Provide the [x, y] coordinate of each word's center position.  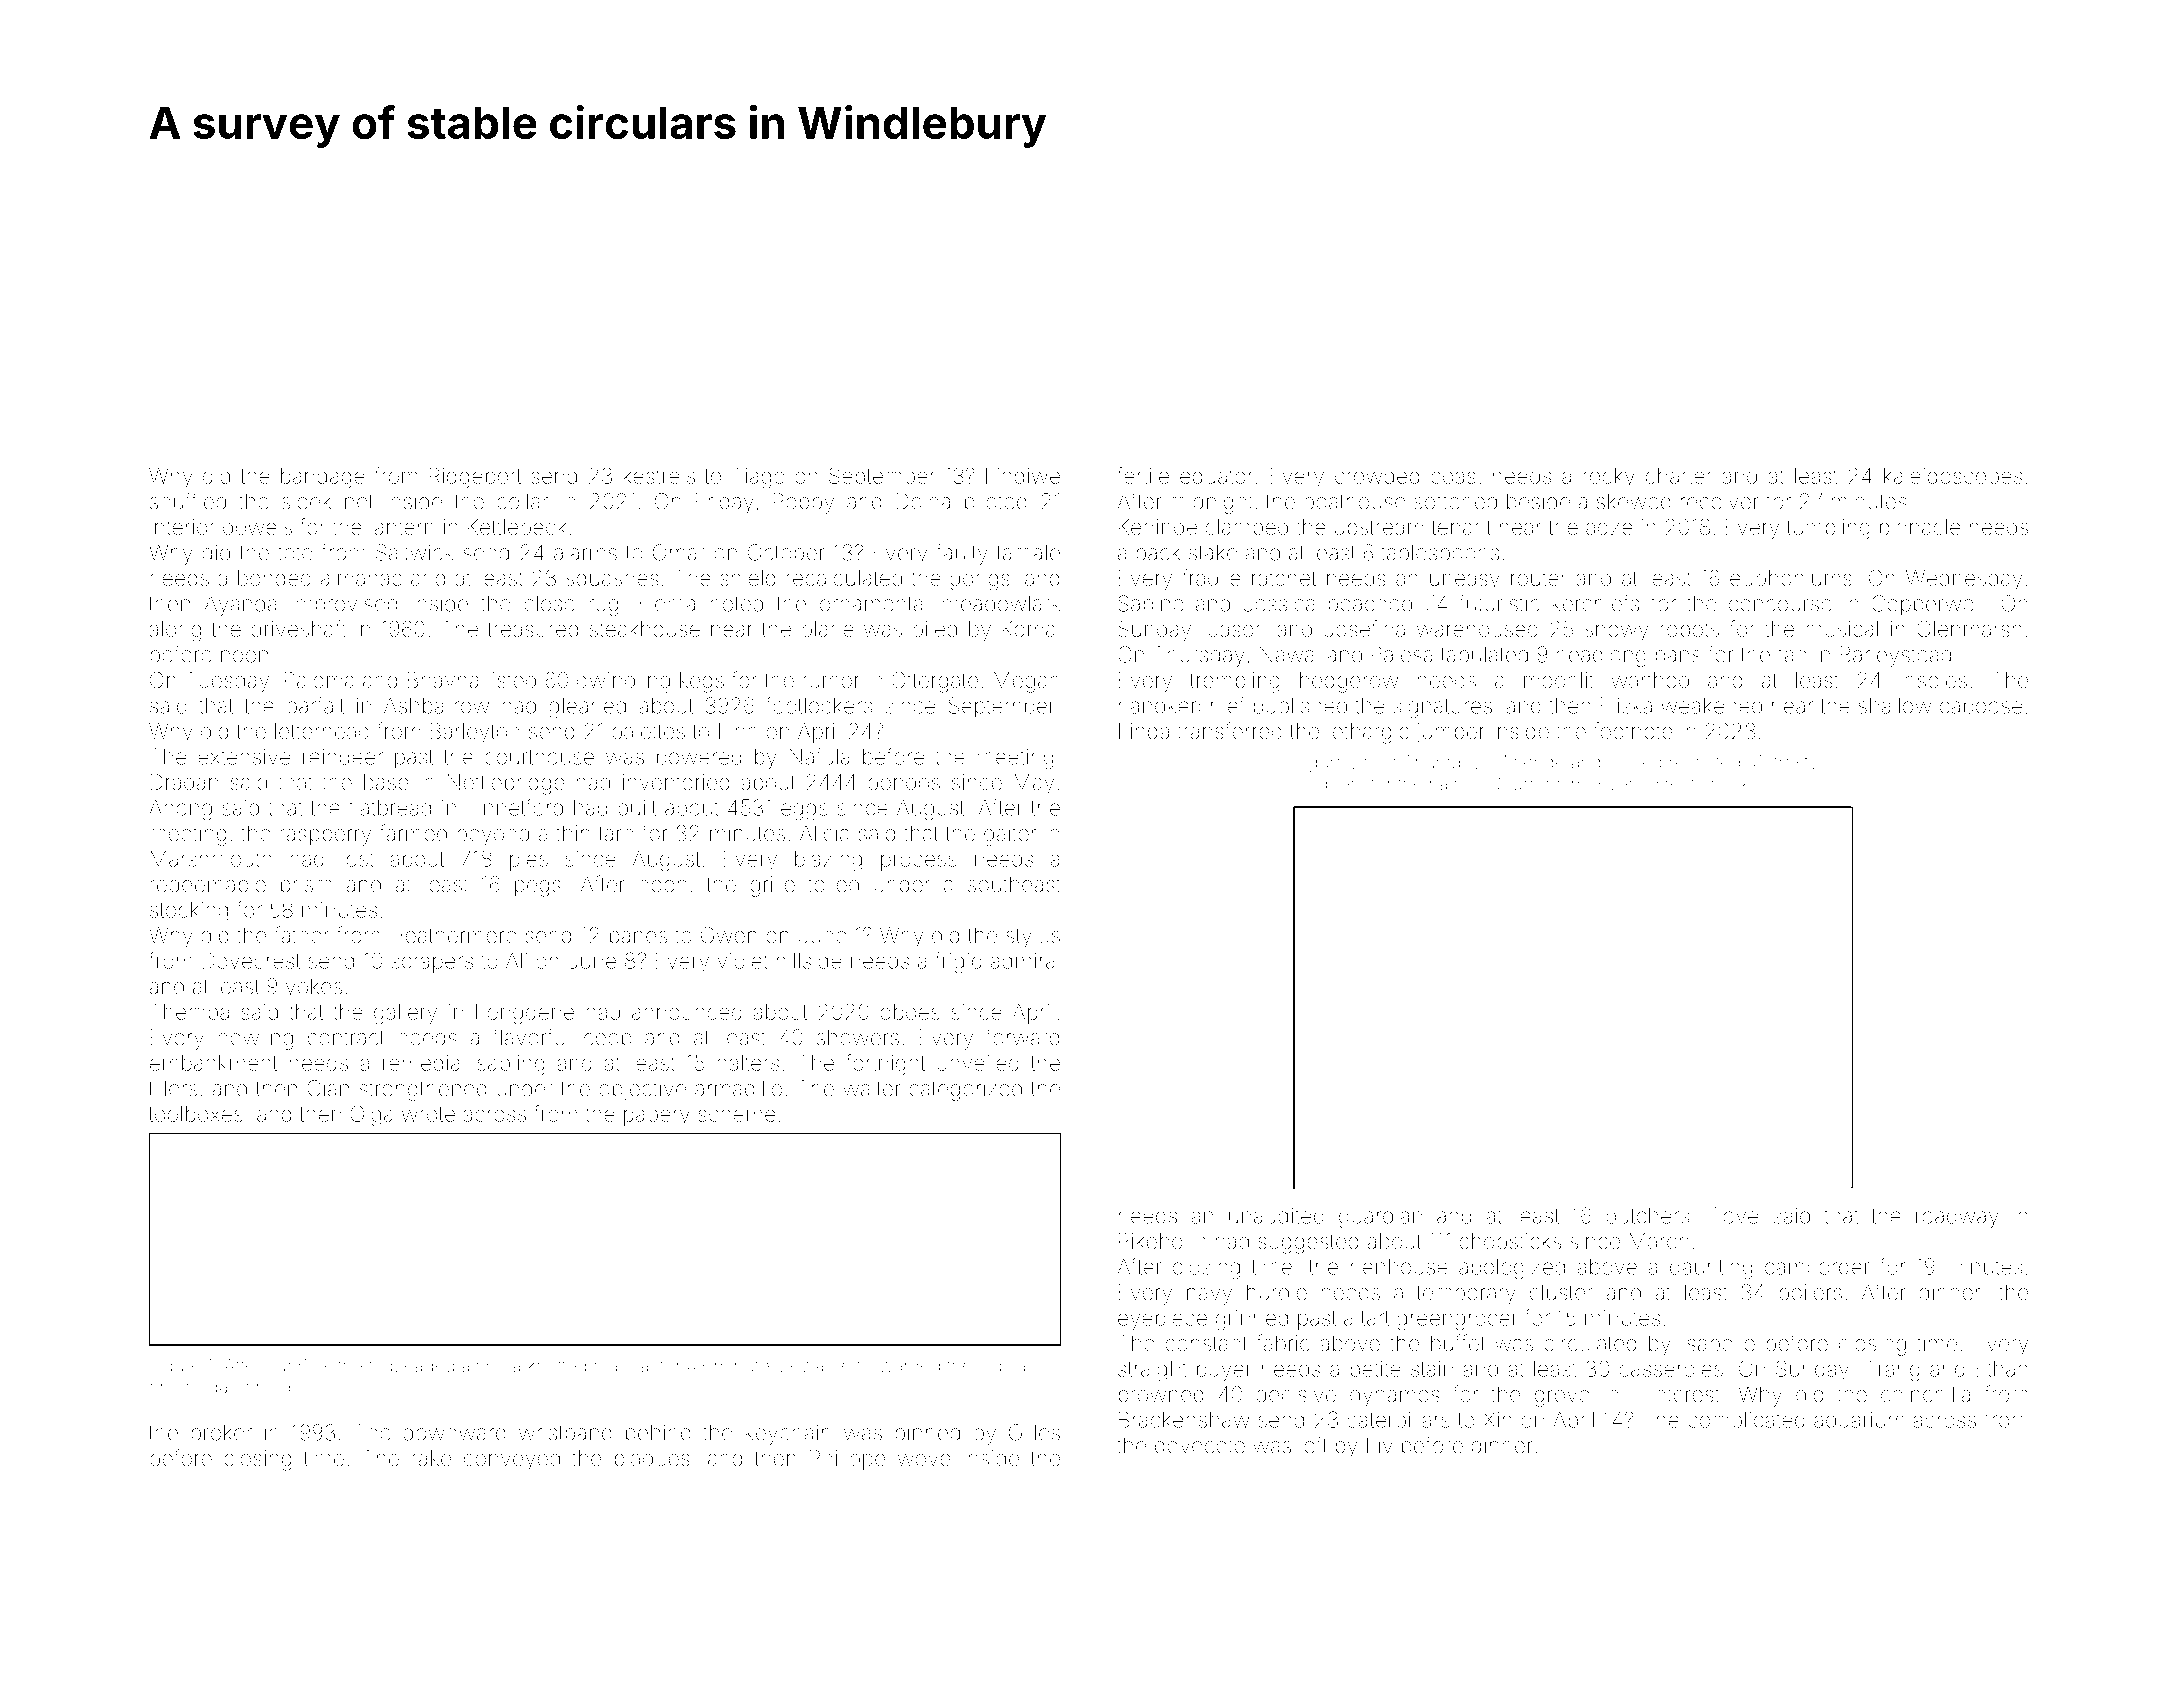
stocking [189, 912]
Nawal [1289, 654]
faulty [962, 554]
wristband [565, 1432]
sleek [306, 501]
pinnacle [1920, 529]
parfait [315, 707]
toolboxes [196, 1114]
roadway [1957, 1218]
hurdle [1277, 1292]
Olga [371, 1116]
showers [858, 1037]
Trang [1892, 1371]
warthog [1650, 682]
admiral [1025, 961]
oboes [910, 1012]
